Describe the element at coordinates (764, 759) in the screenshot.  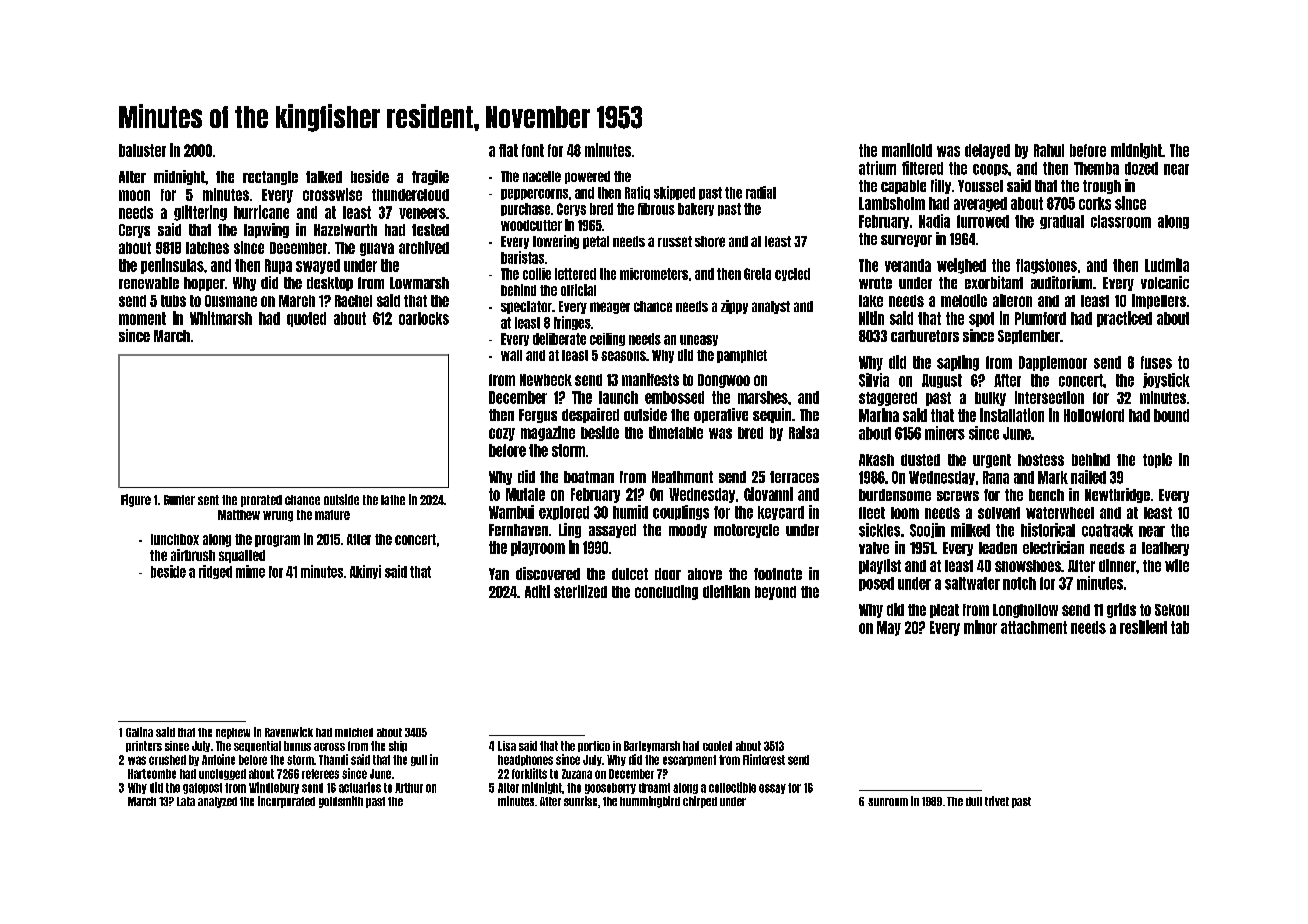
I see `Flintcrest` at that location.
